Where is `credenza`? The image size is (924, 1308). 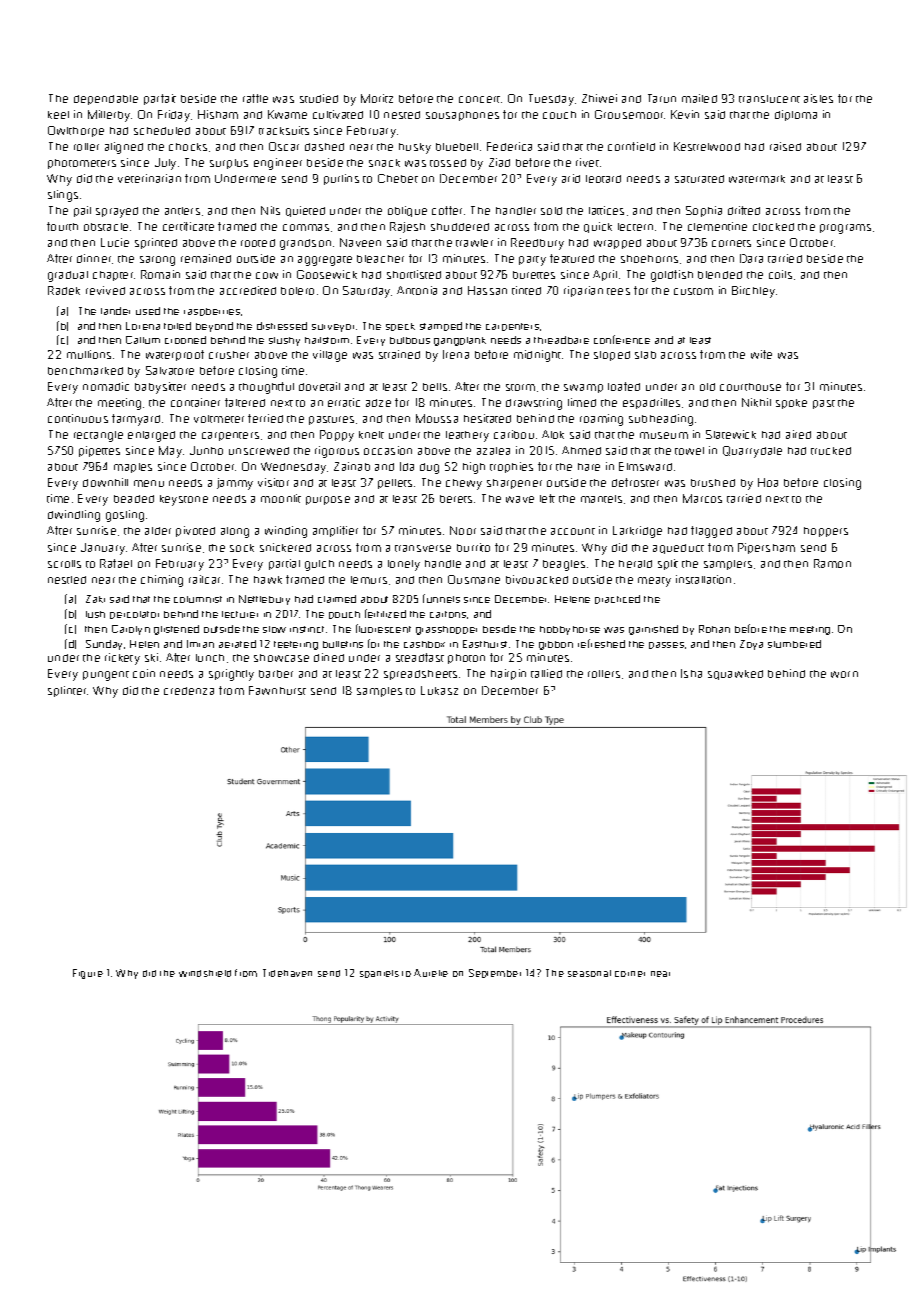 credenza is located at coordinates (189, 691).
